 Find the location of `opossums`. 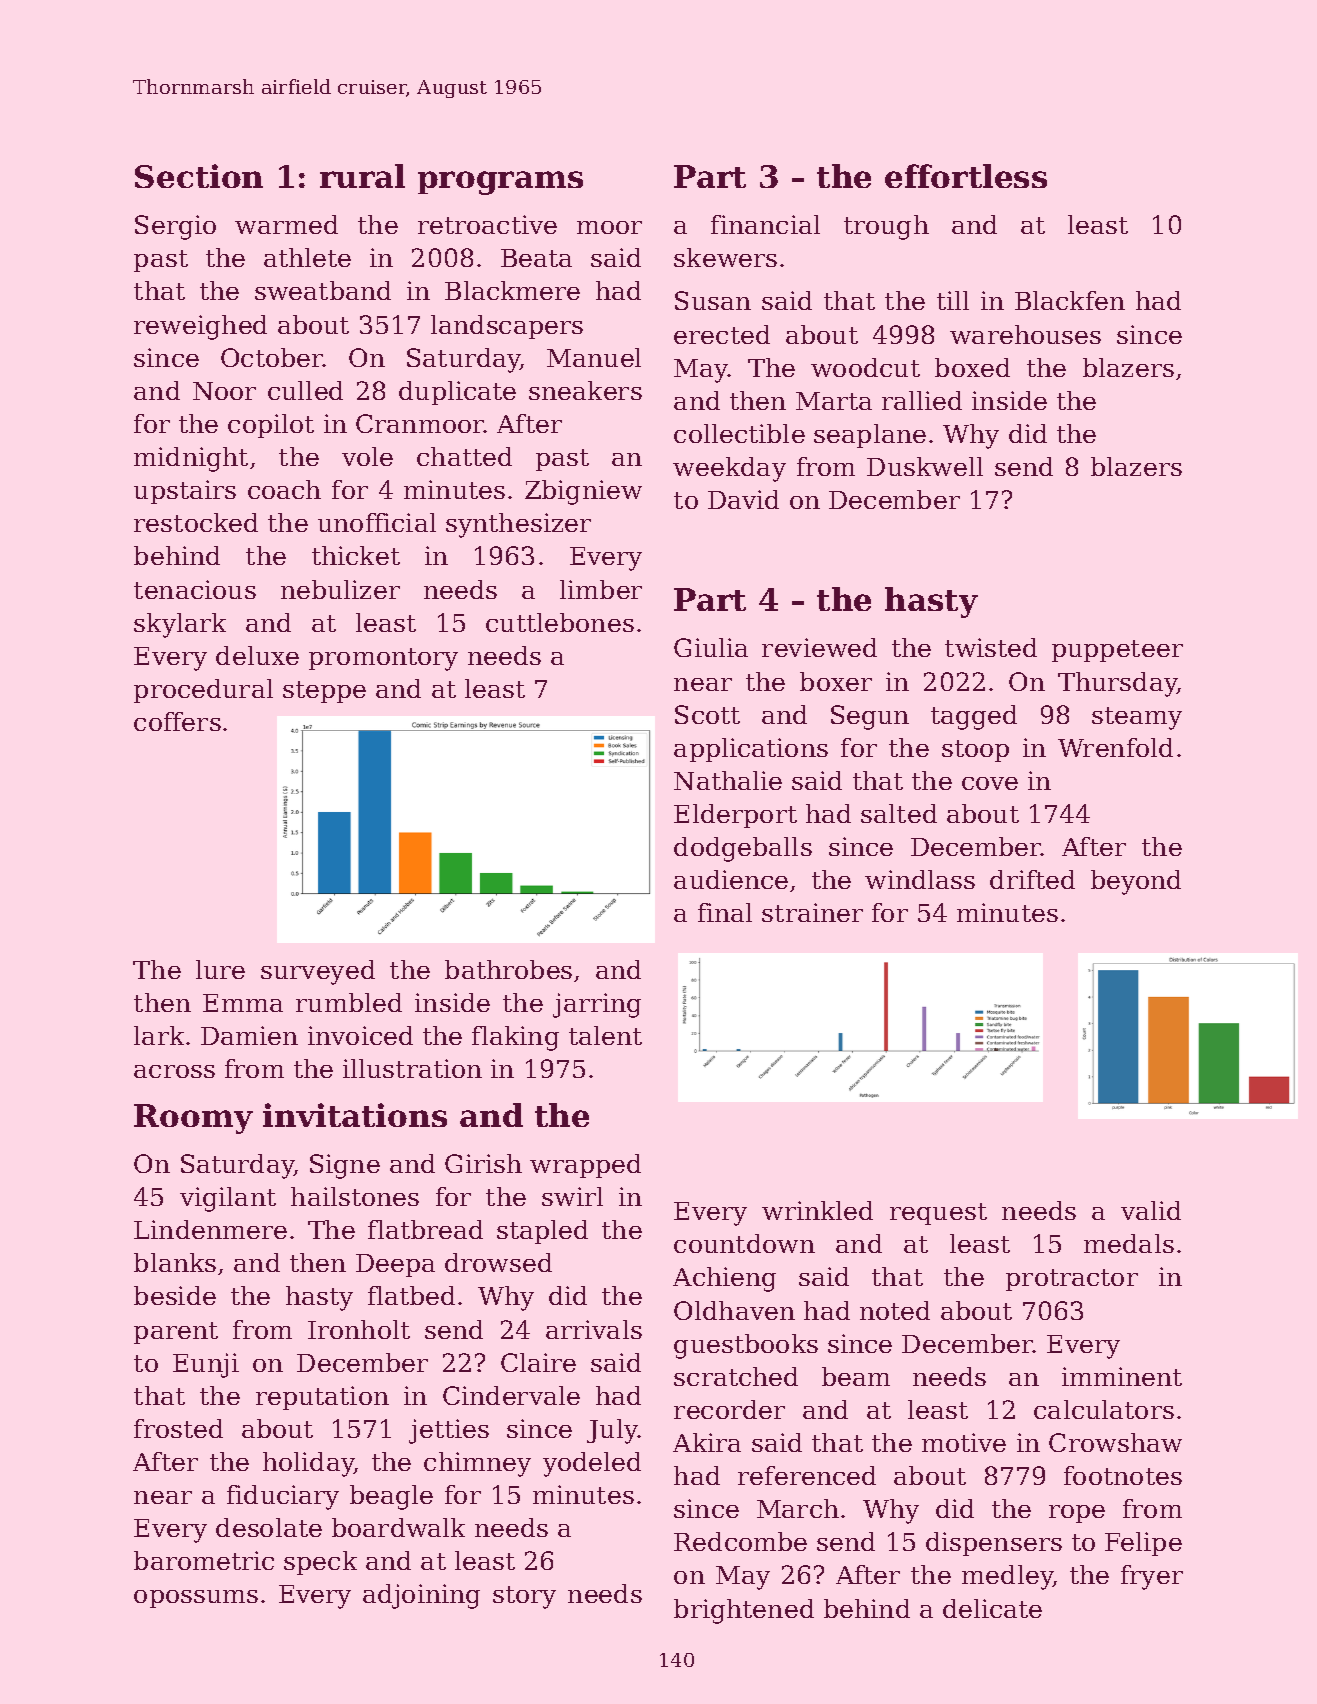

opossums is located at coordinates (196, 1599).
